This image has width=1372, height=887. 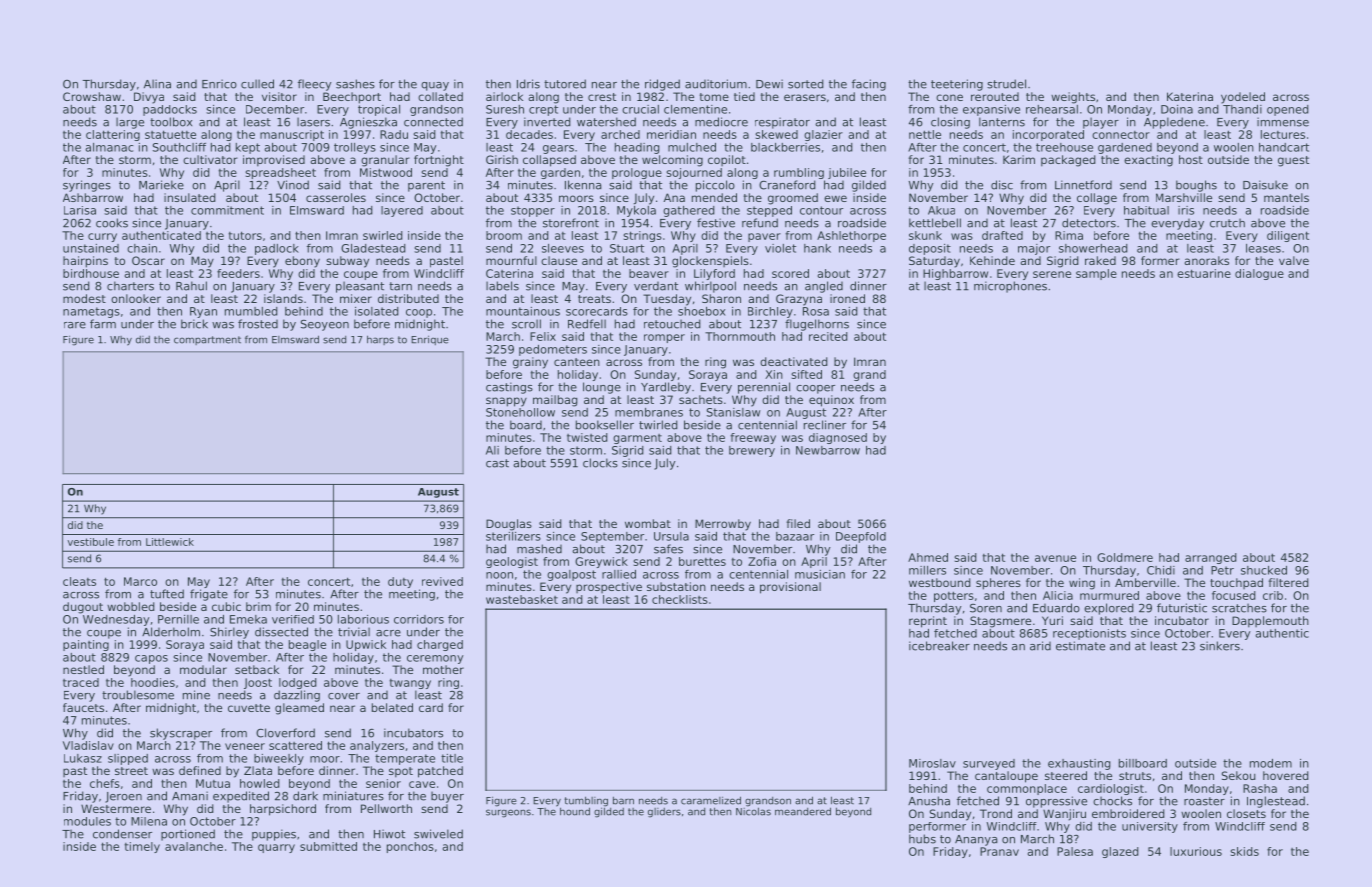 I want to click on flugelhorns, so click(x=817, y=325).
